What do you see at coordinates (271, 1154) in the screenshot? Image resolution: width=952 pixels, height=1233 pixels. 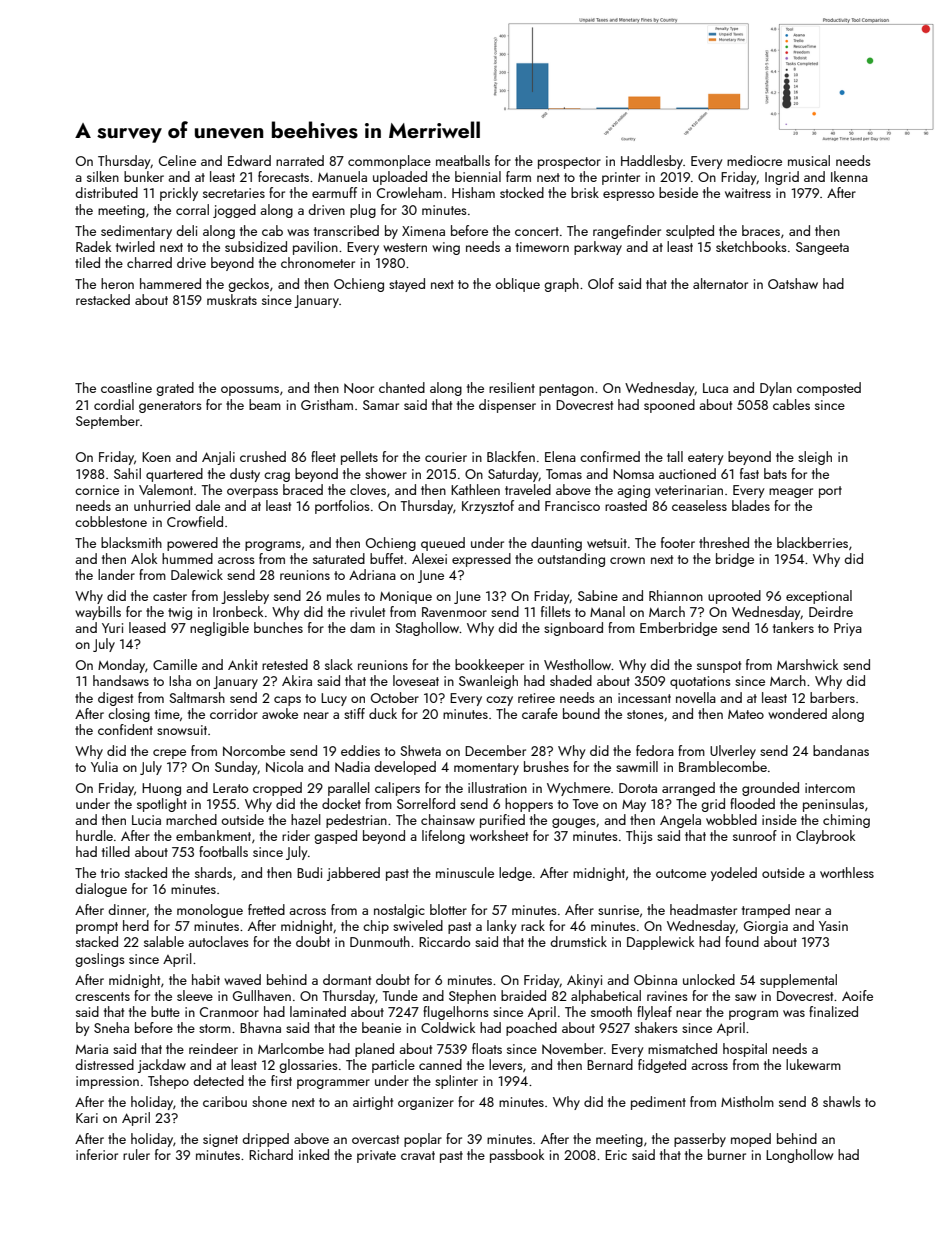 I see `Richard` at bounding box center [271, 1154].
